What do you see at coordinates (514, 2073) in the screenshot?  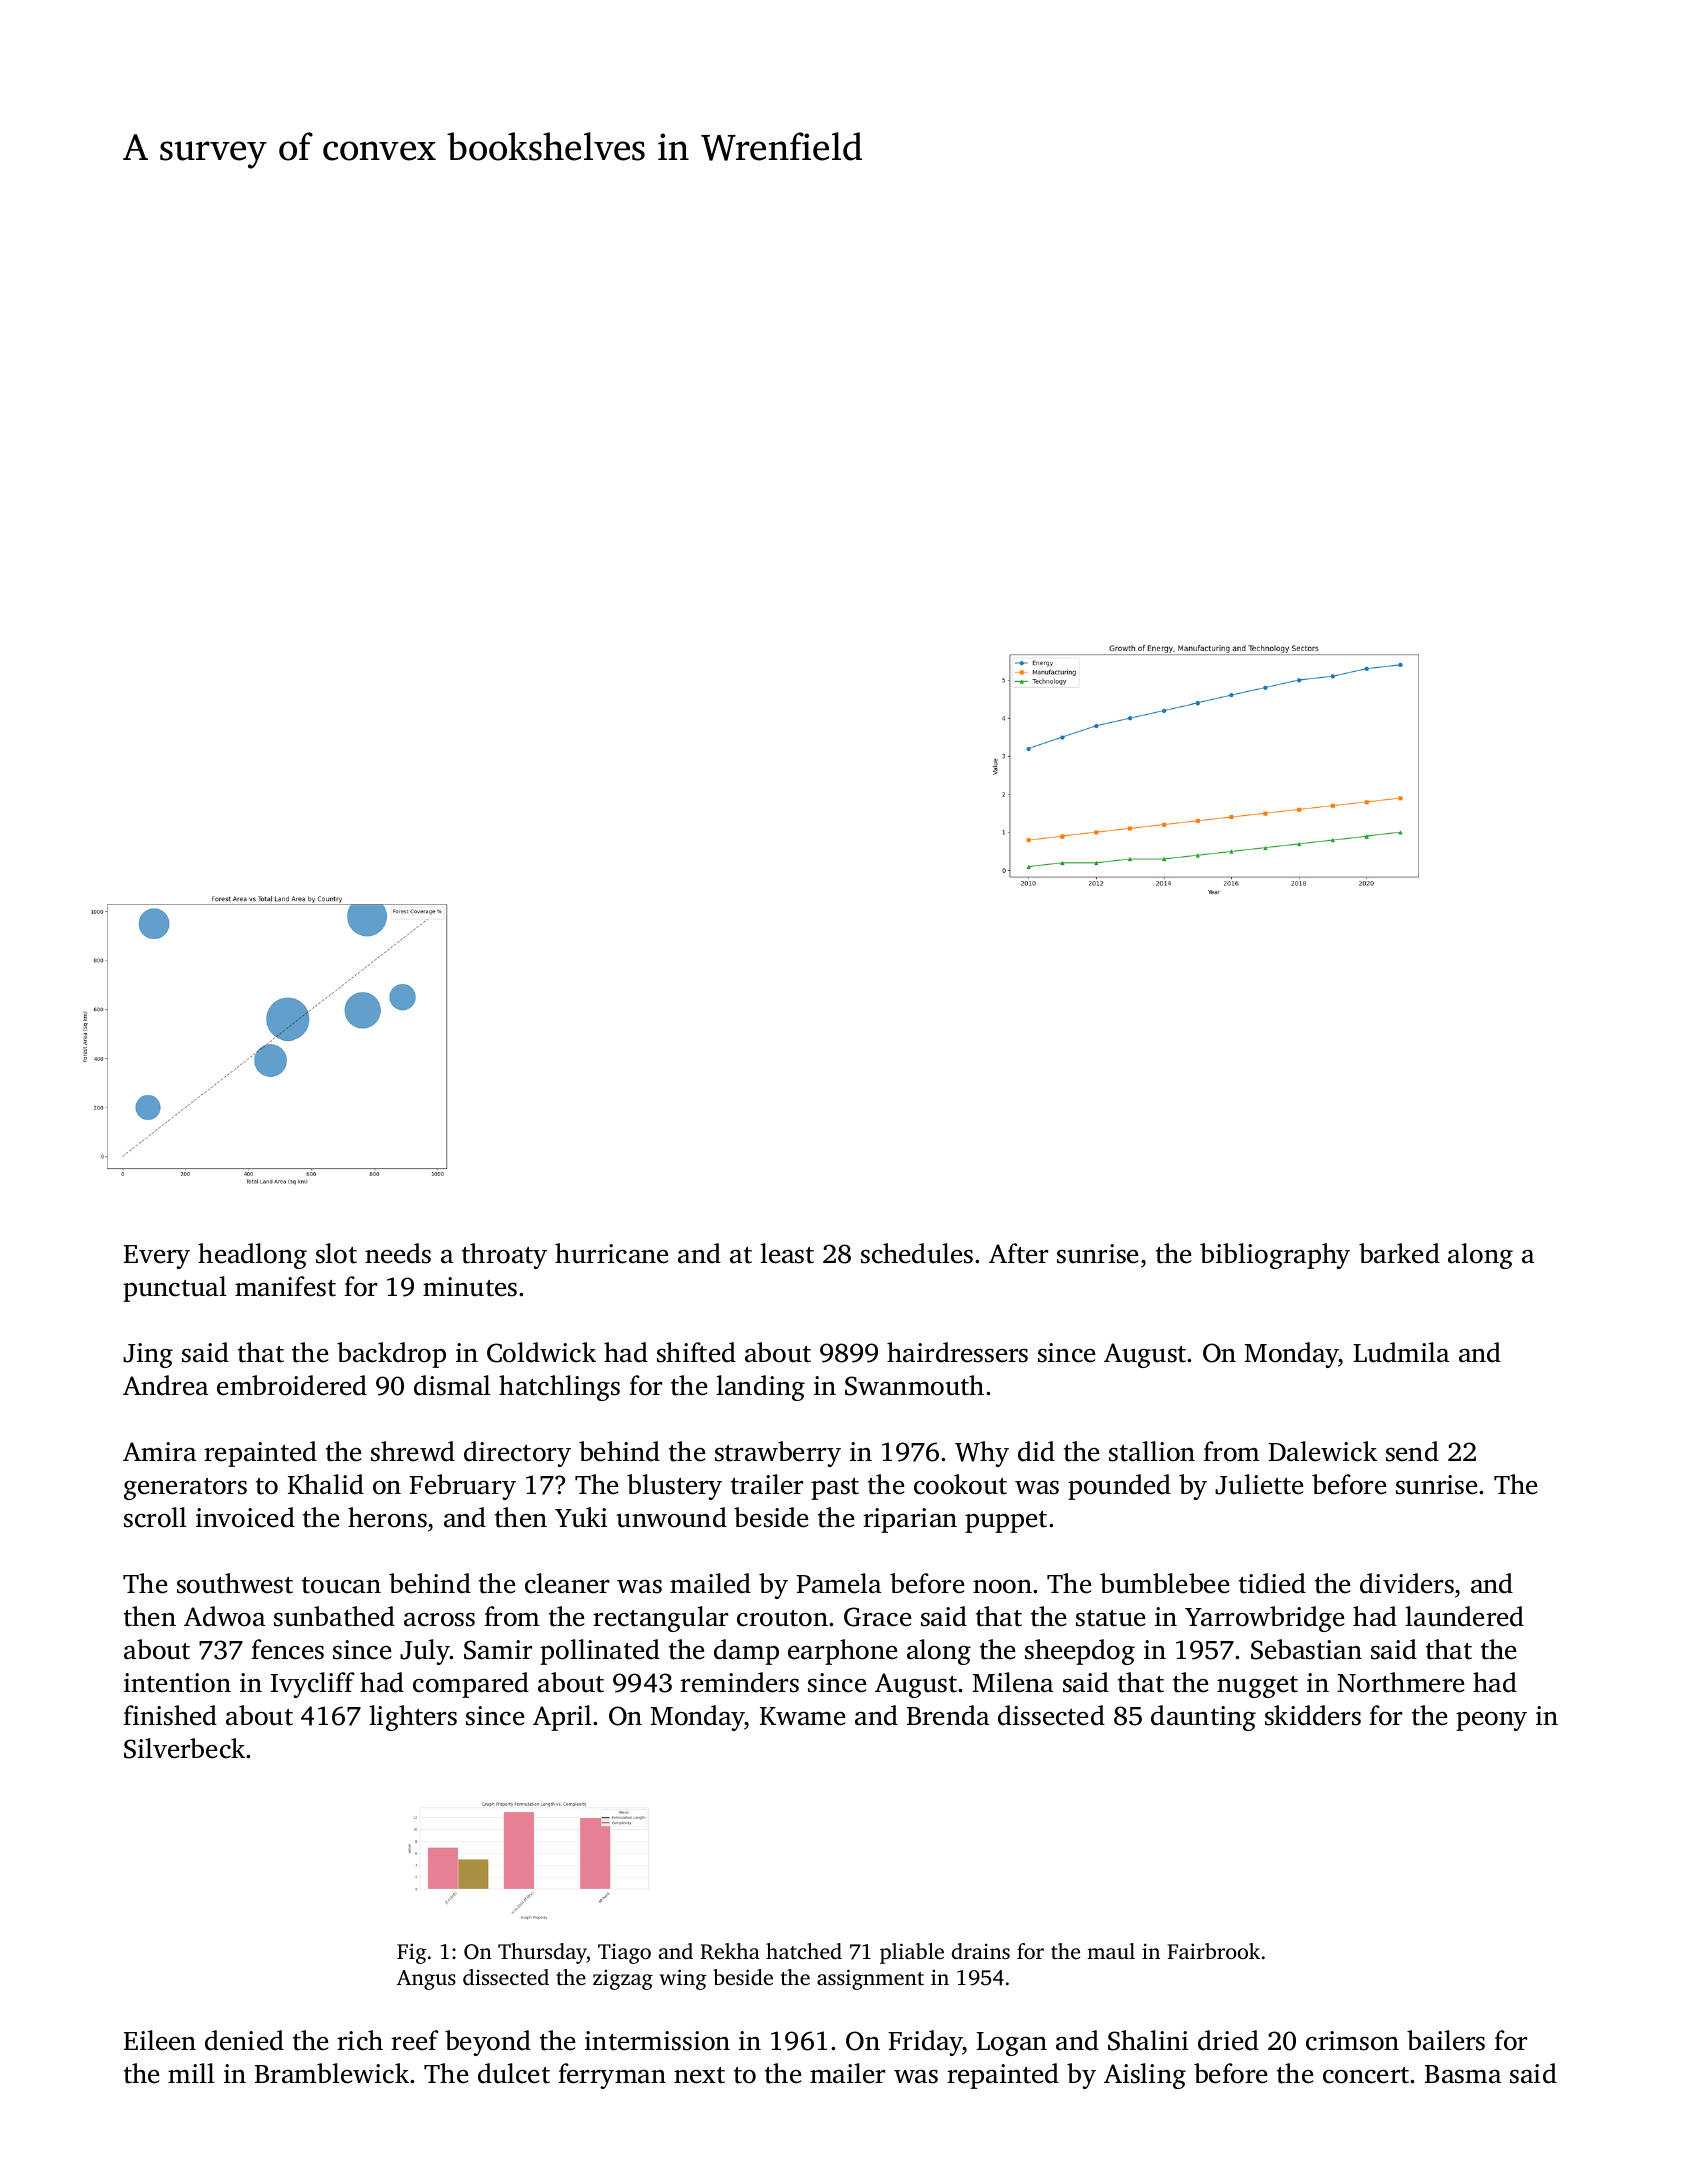 I see `dulcet` at bounding box center [514, 2073].
